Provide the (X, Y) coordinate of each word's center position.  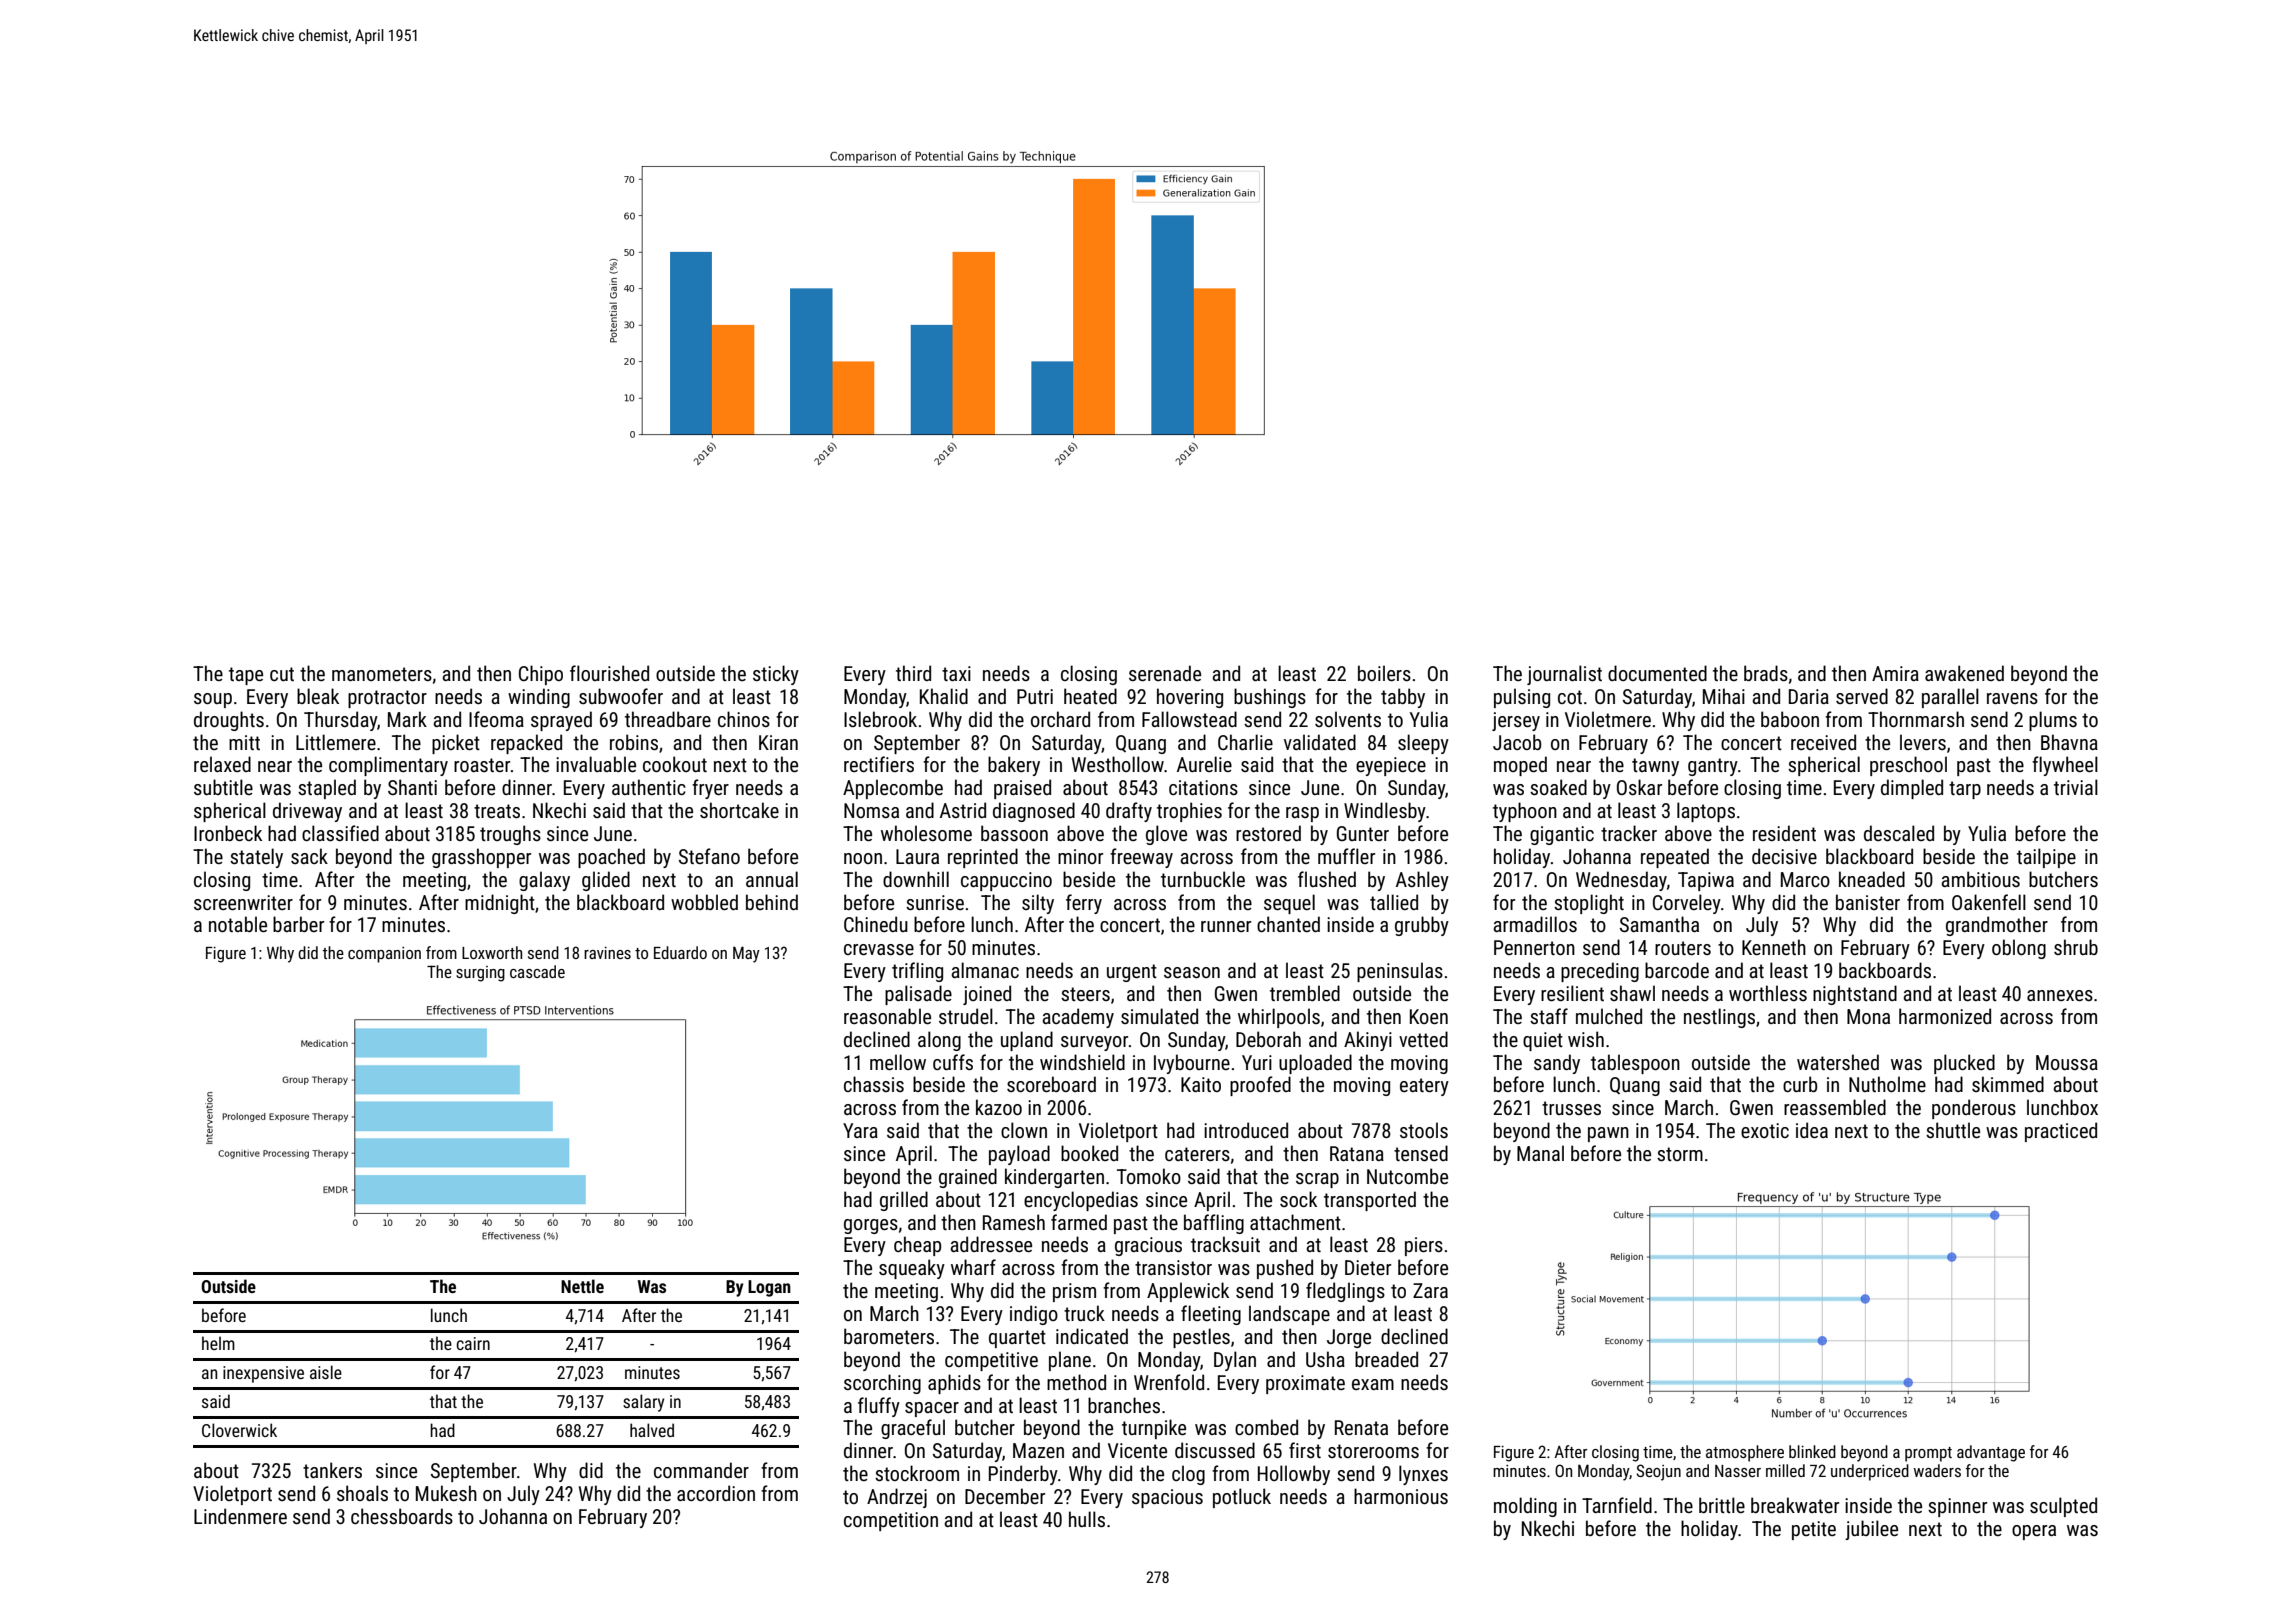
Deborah (1268, 1039)
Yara (860, 1130)
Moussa (2067, 1062)
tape (246, 676)
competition (891, 1521)
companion (384, 955)
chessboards (402, 1516)
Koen (1429, 1016)
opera (2034, 1532)
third (913, 673)
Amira (1895, 673)
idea (1812, 1130)
